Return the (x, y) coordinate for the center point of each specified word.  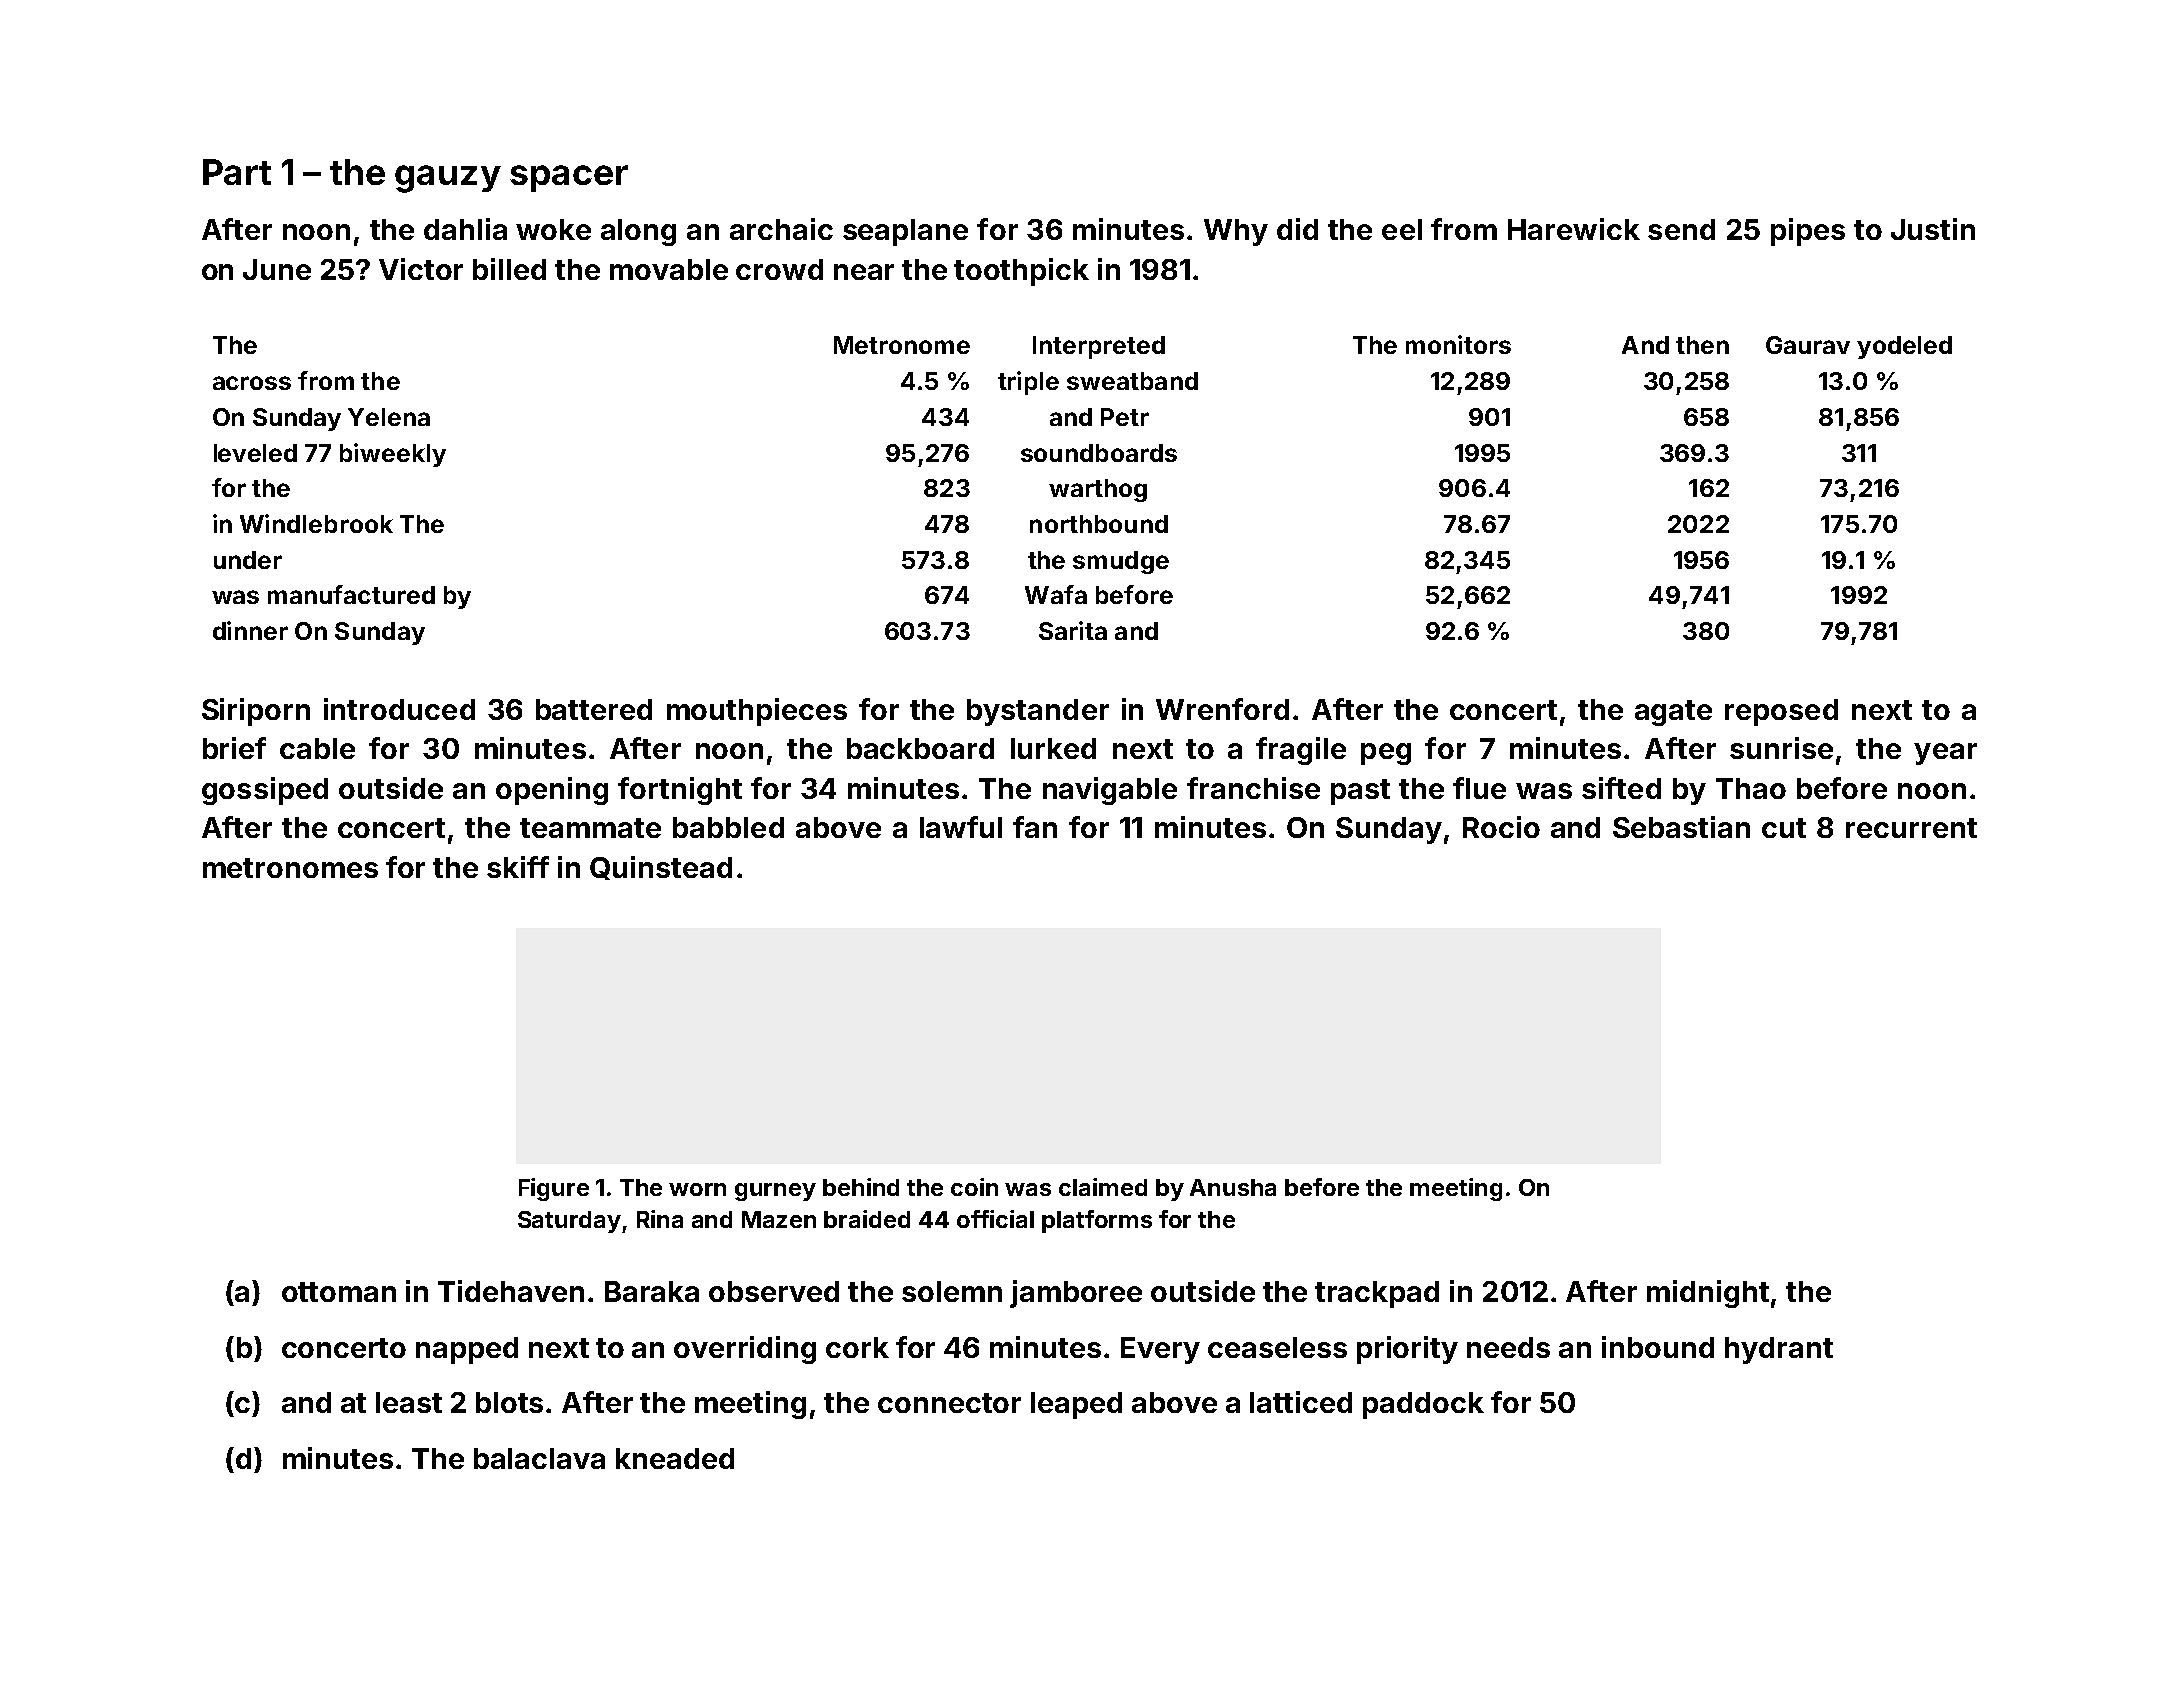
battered (594, 709)
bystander (1038, 712)
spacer (569, 178)
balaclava (539, 1458)
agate (1673, 713)
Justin (1933, 229)
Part (237, 172)
